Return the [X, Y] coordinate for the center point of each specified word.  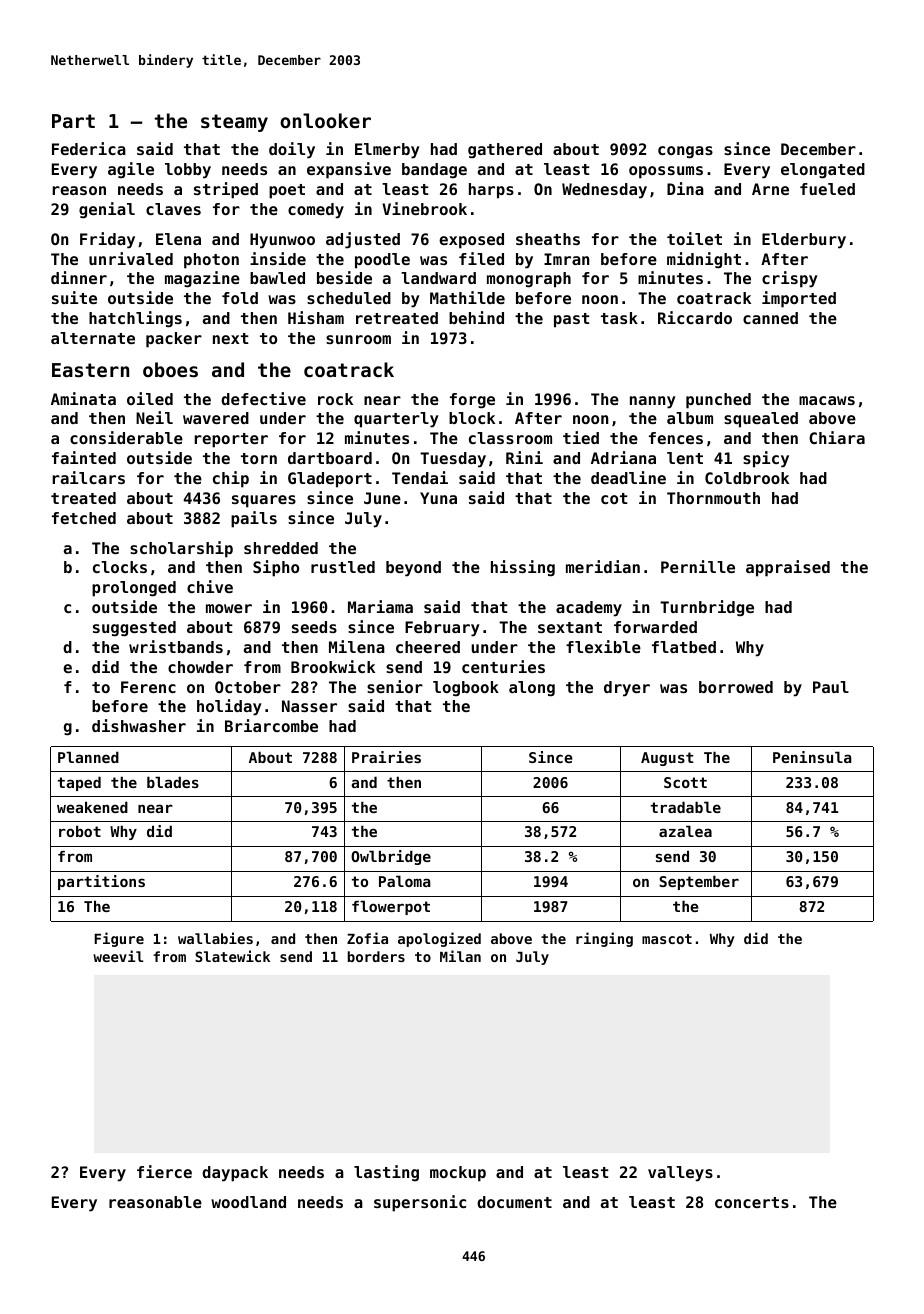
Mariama [380, 606]
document [514, 1202]
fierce [164, 1171]
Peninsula [812, 757]
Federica [89, 148]
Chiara [837, 437]
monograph [529, 280]
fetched [84, 518]
